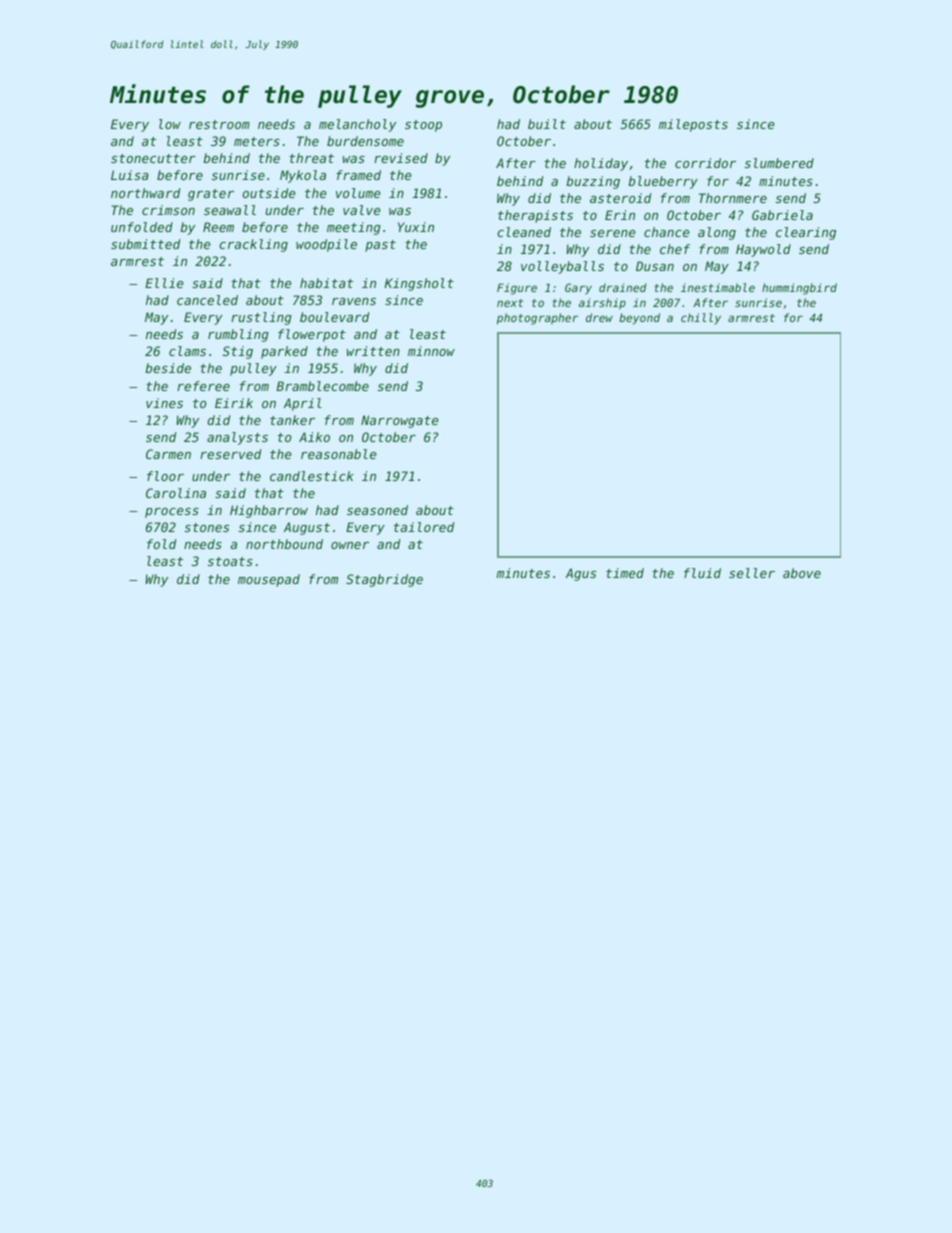  What do you see at coordinates (782, 215) in the screenshot?
I see `Gabriela` at bounding box center [782, 215].
